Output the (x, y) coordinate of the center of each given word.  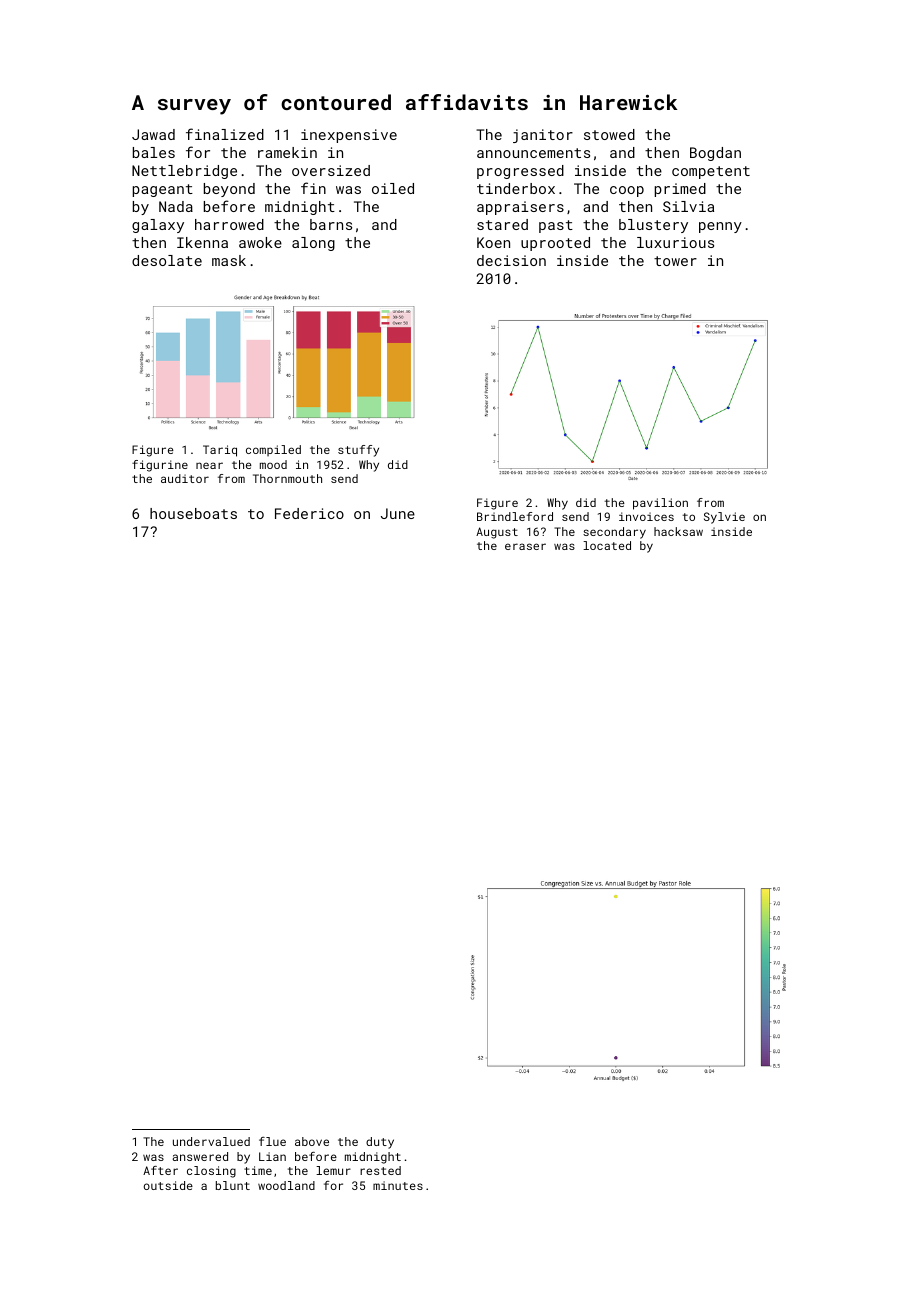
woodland (286, 1185)
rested (380, 1170)
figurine (160, 466)
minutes (398, 1185)
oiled (393, 188)
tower (675, 261)
